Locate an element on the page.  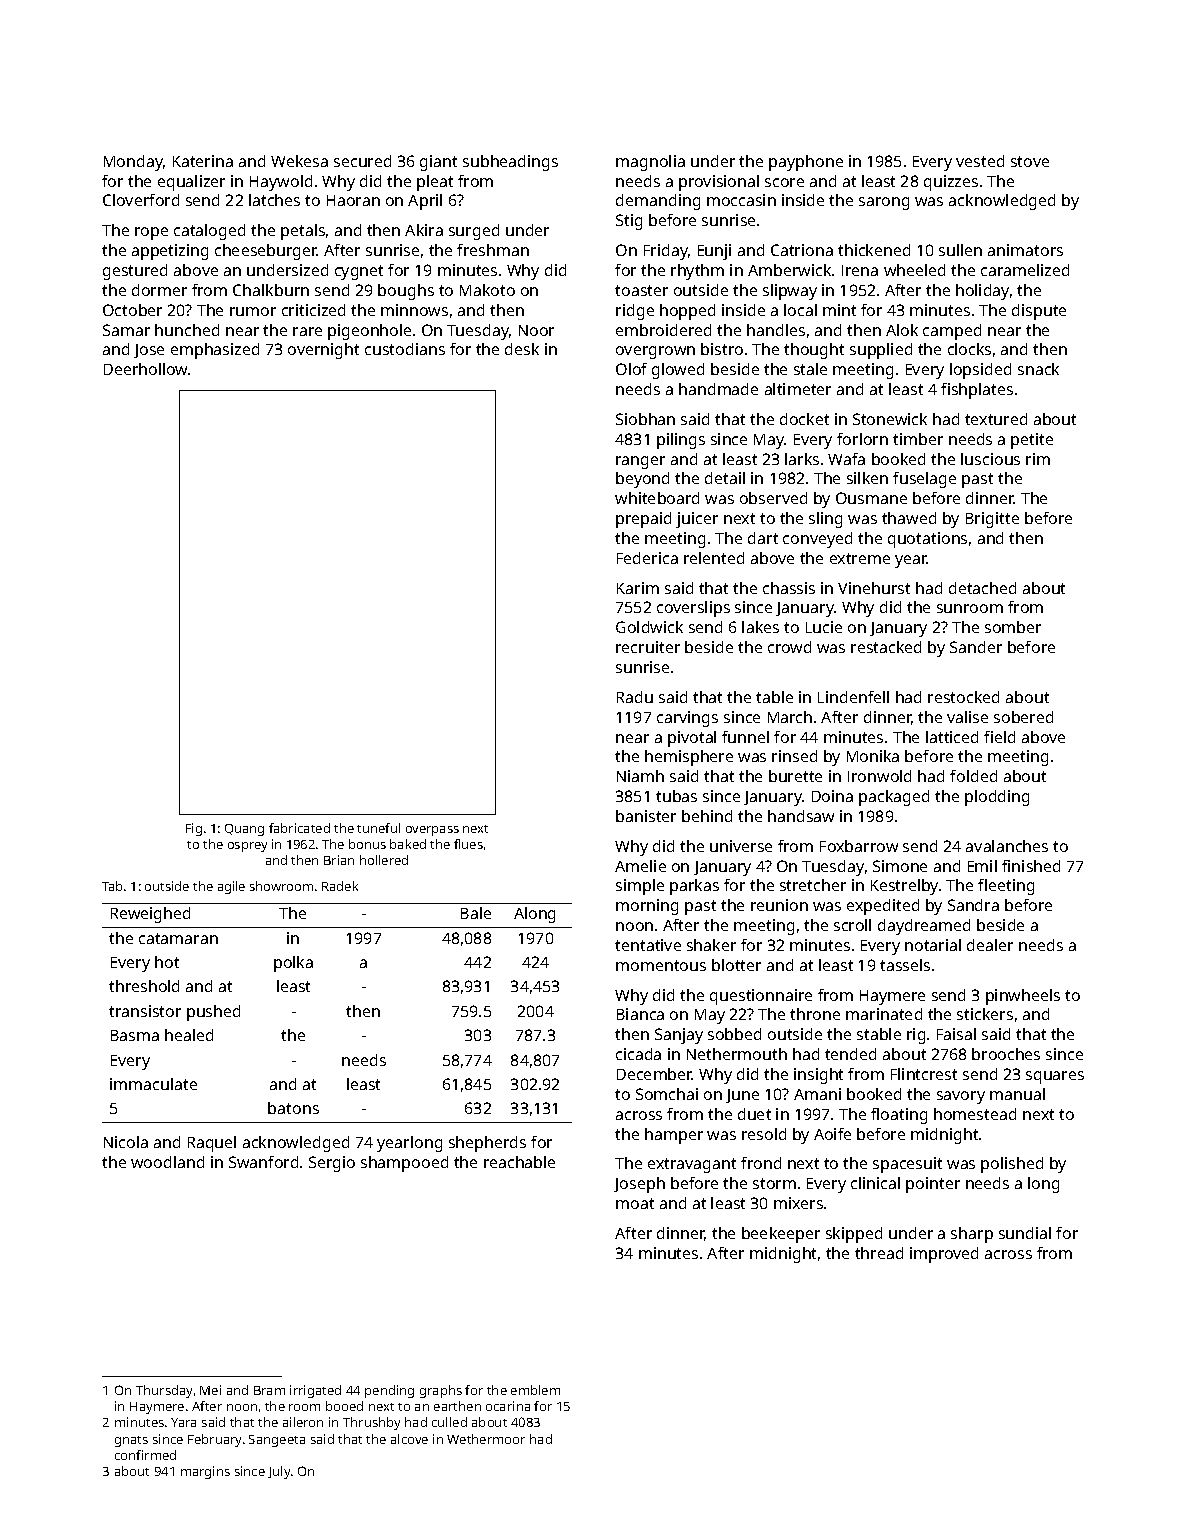
sullen is located at coordinates (960, 250).
